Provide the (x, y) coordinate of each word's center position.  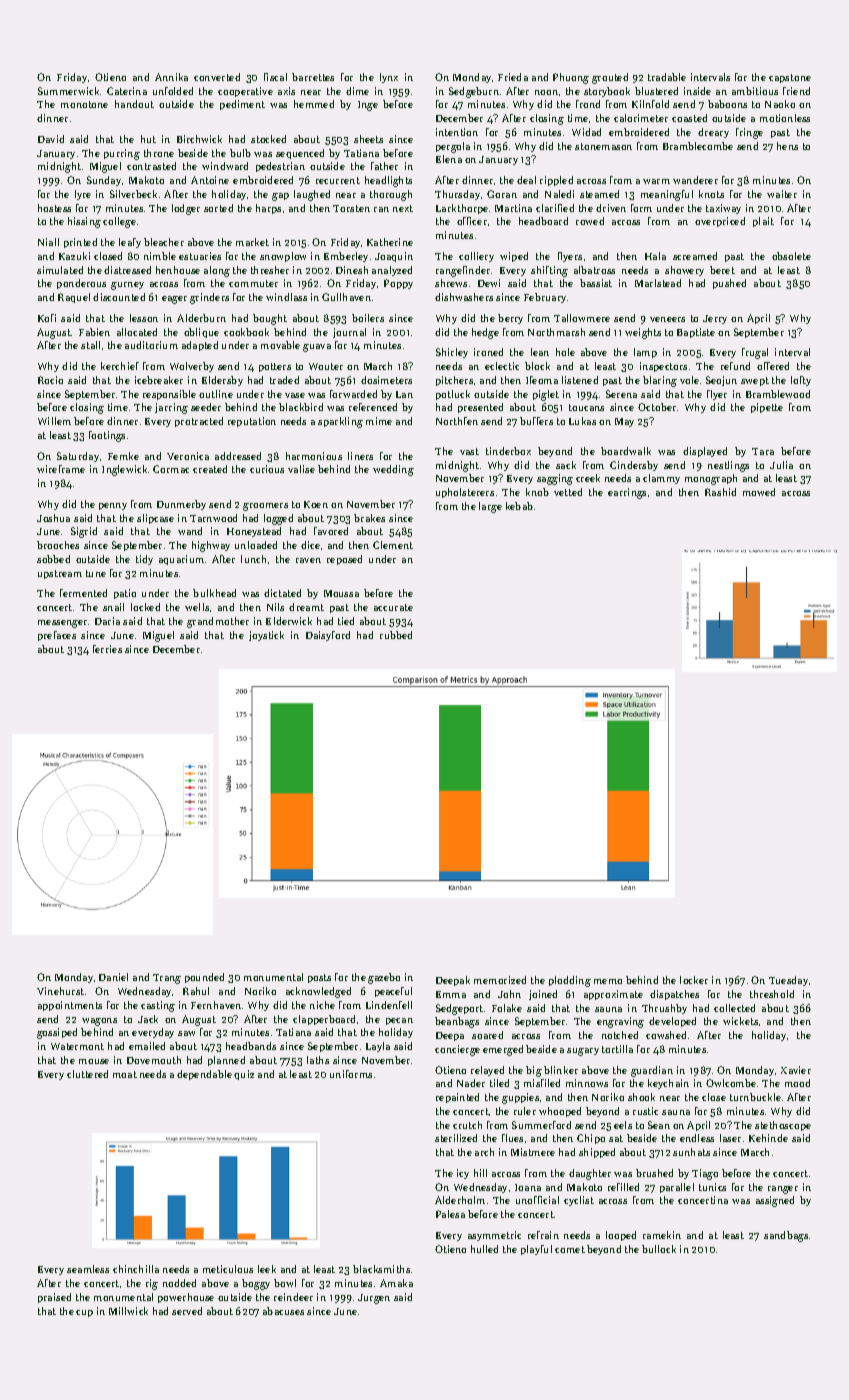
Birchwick (199, 139)
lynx (389, 78)
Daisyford (328, 636)
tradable (667, 77)
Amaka (396, 1283)
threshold (772, 994)
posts (319, 978)
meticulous (228, 1269)
